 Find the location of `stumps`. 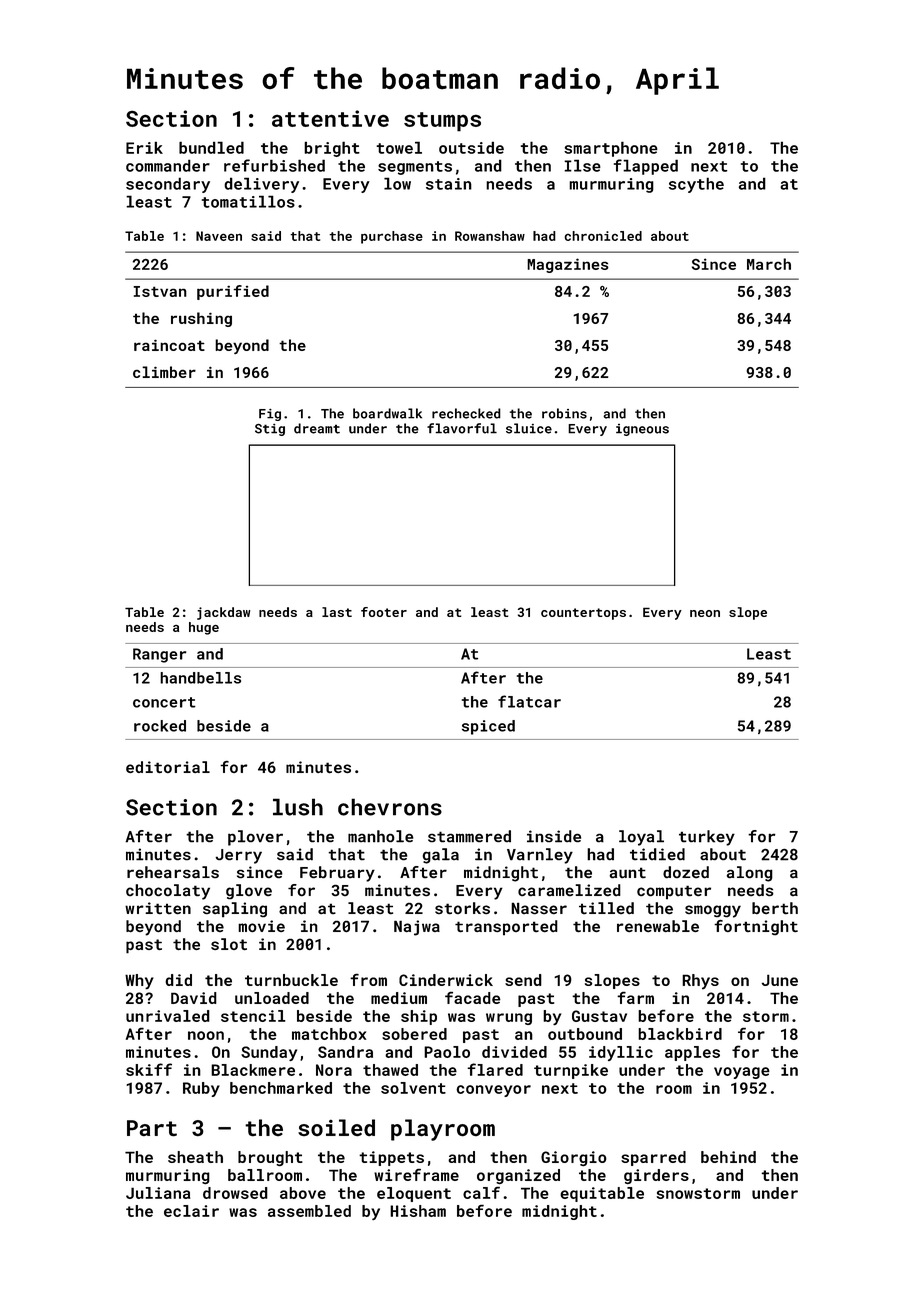

stumps is located at coordinates (442, 122).
